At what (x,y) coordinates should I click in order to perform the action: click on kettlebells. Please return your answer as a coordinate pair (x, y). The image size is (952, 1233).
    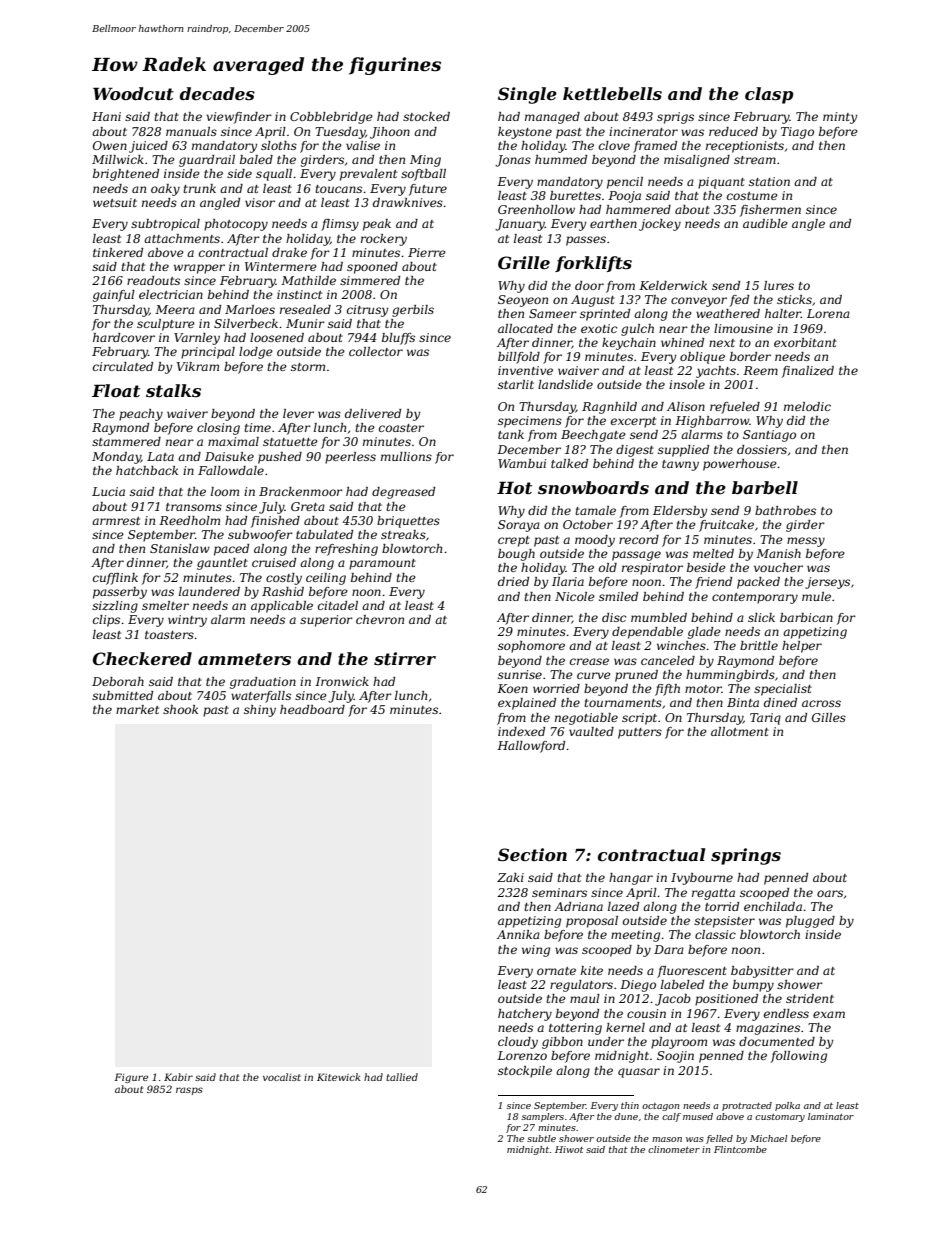
    Looking at the image, I should click on (612, 93).
